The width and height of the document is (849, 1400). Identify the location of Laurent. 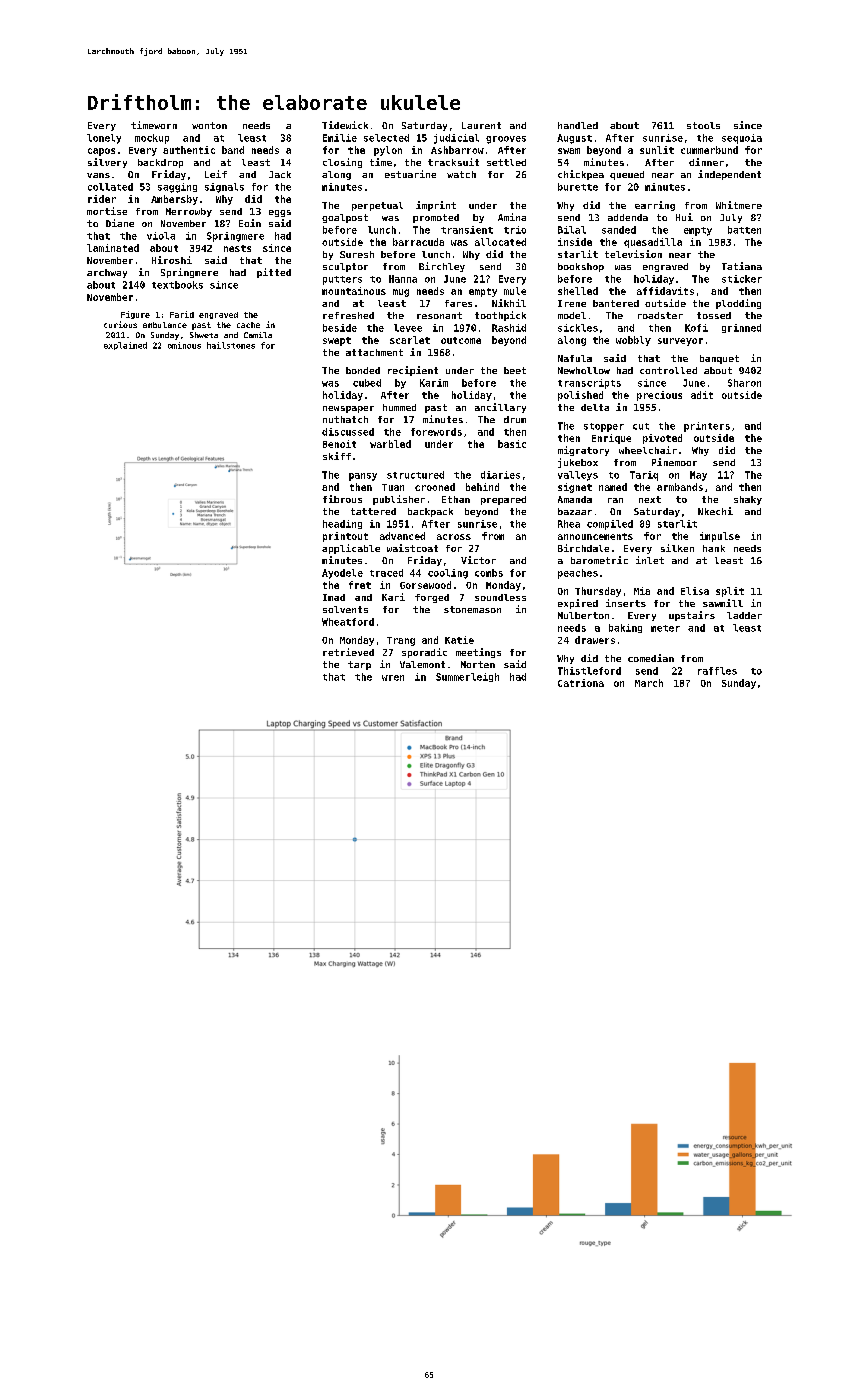
(481, 125).
